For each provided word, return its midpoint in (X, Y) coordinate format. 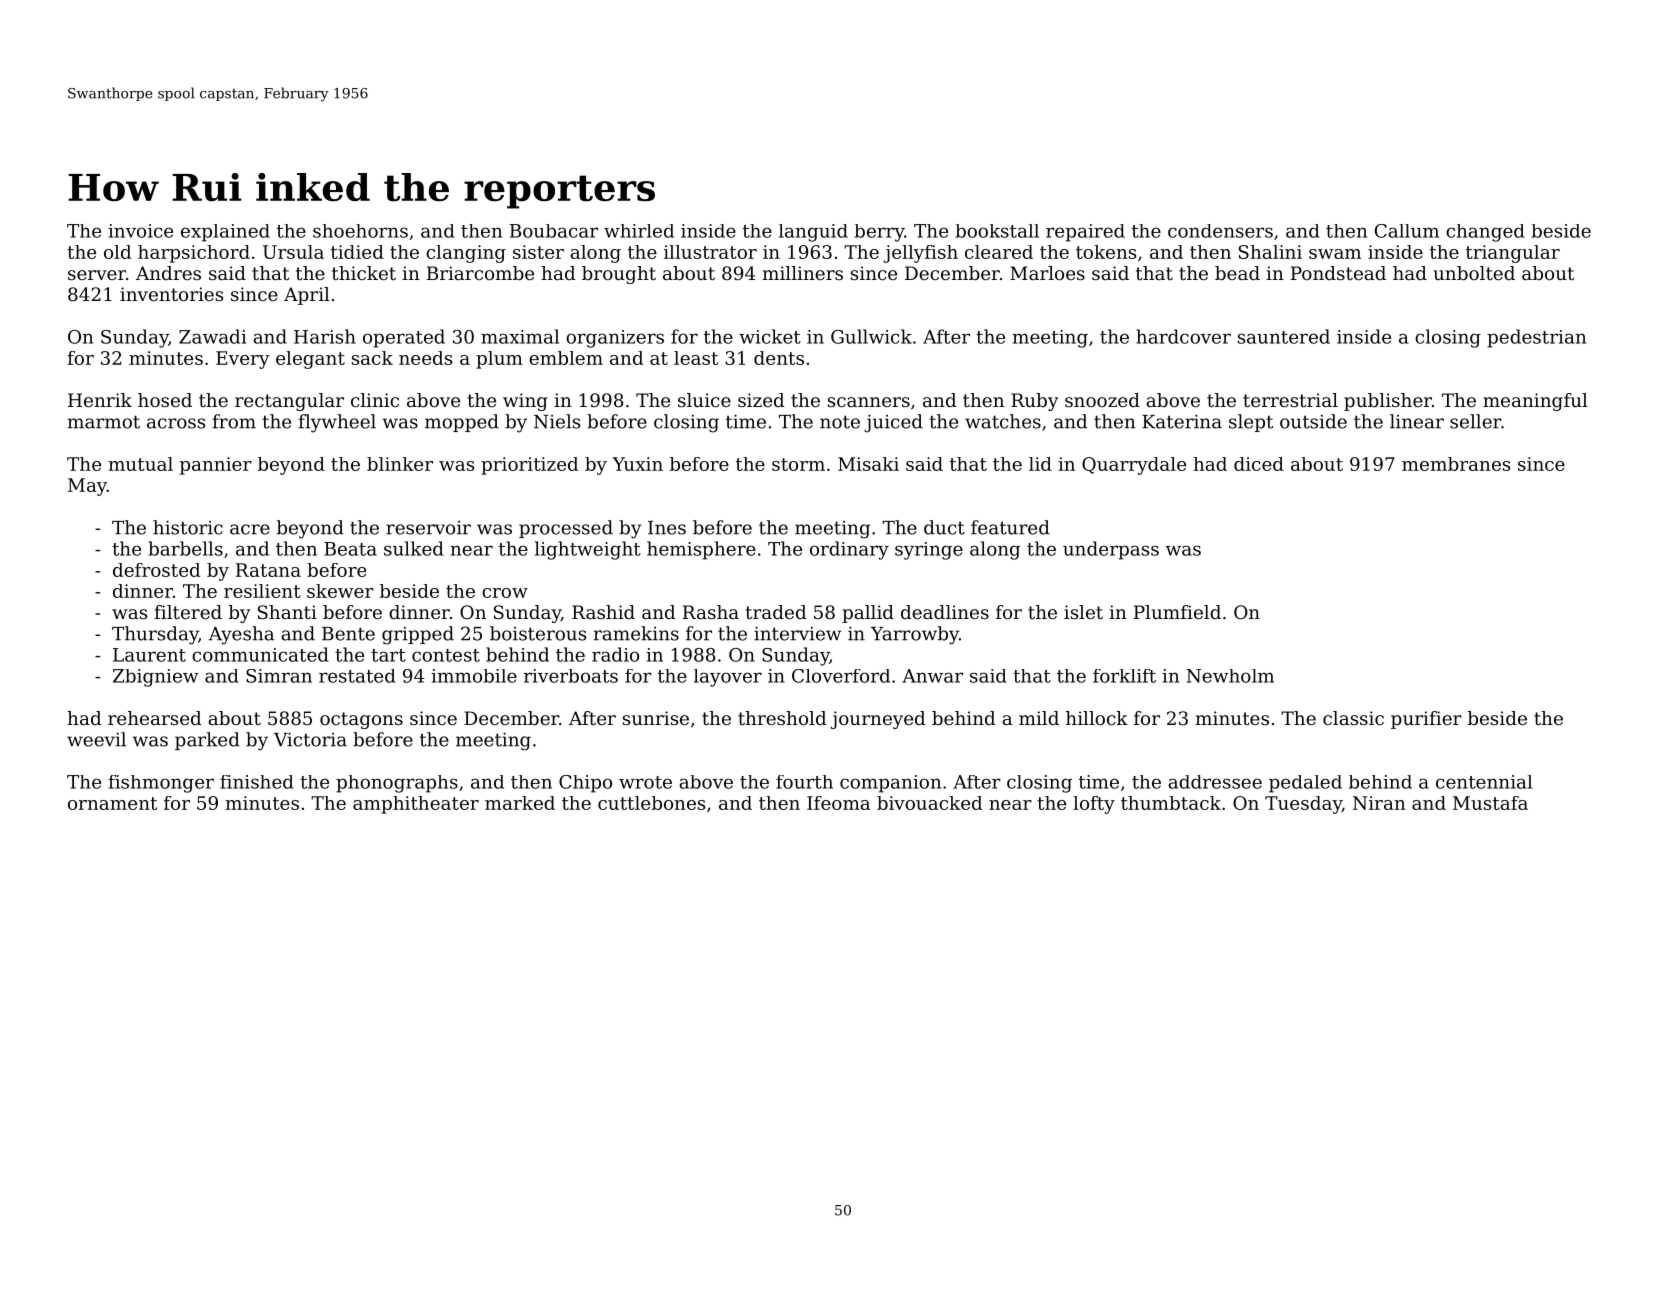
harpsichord (194, 254)
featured (1010, 527)
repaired (1085, 233)
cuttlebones (651, 803)
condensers (1220, 231)
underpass (1111, 550)
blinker (400, 464)
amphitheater (416, 805)
